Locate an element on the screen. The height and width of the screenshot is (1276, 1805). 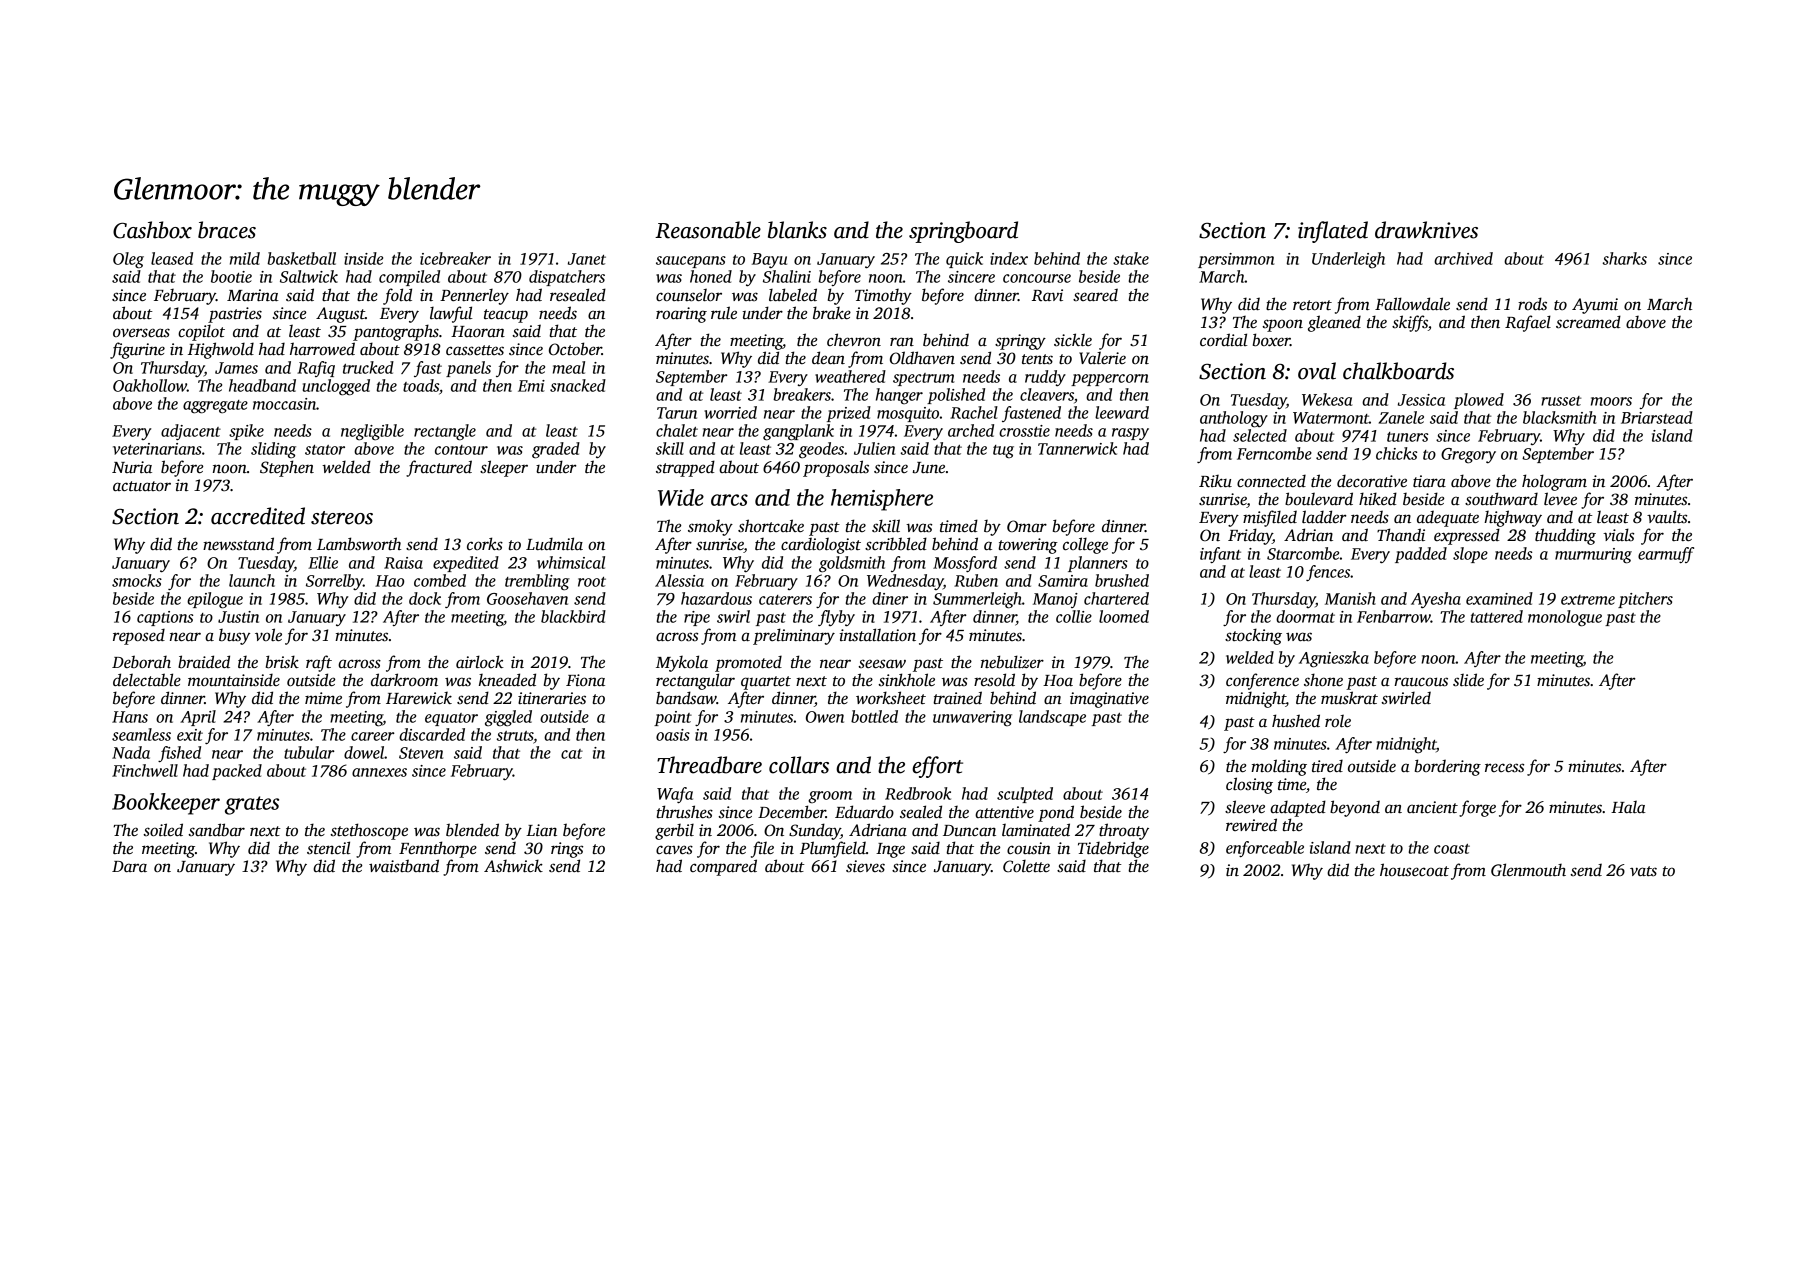
braces is located at coordinates (227, 230).
